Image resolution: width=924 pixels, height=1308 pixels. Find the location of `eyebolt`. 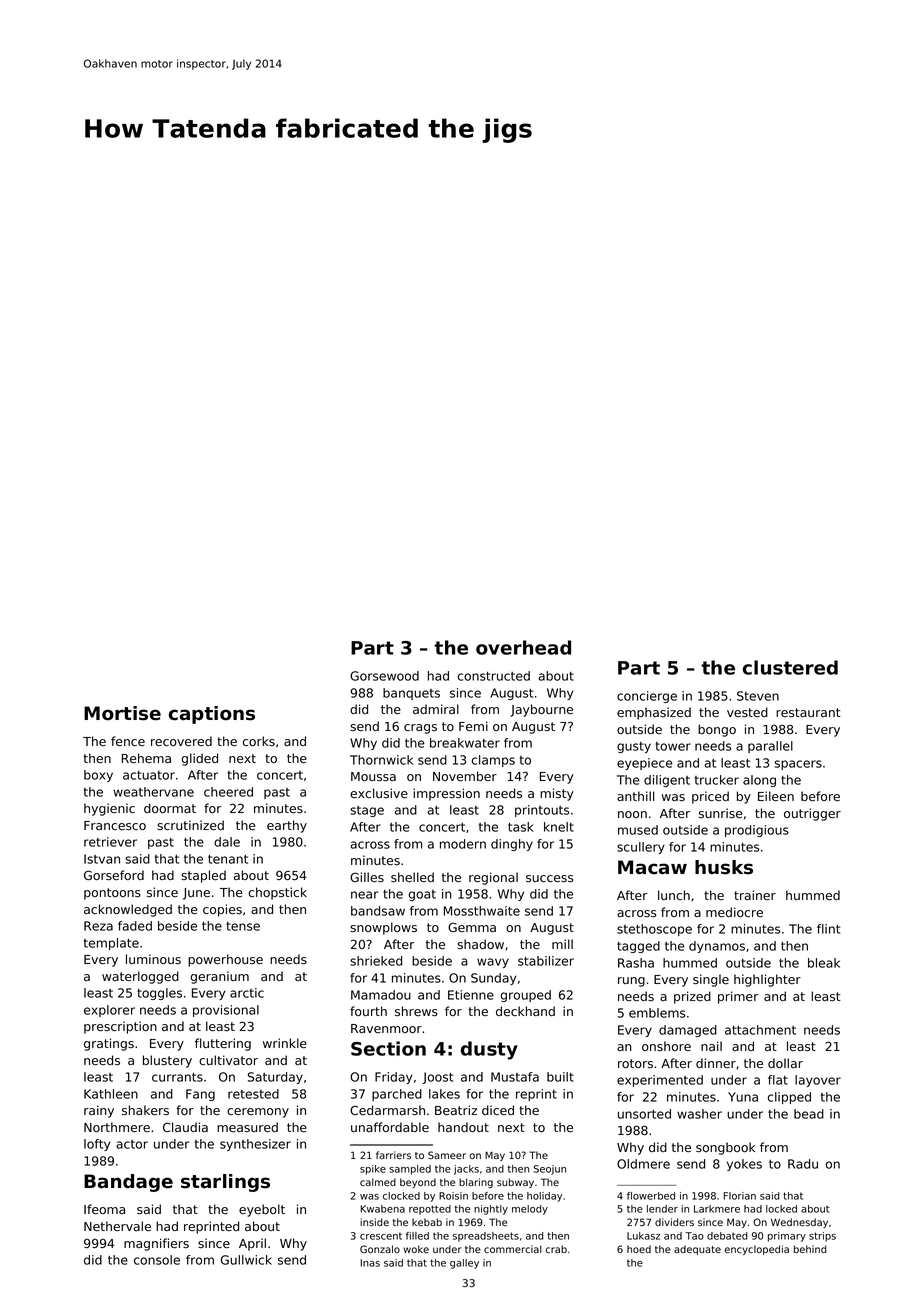

eyebolt is located at coordinates (262, 1210).
